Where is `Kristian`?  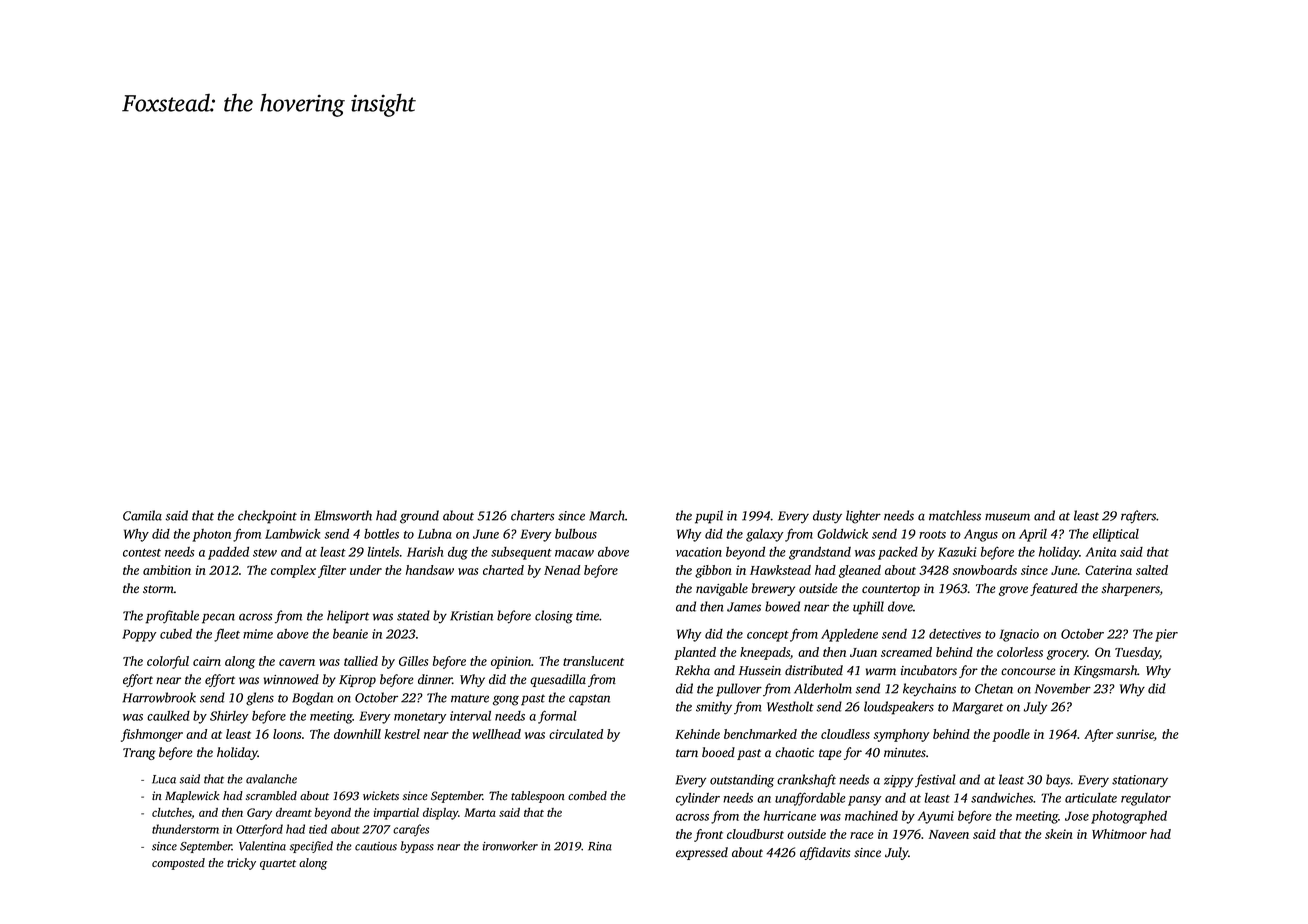
Kristian is located at coordinates (471, 616).
